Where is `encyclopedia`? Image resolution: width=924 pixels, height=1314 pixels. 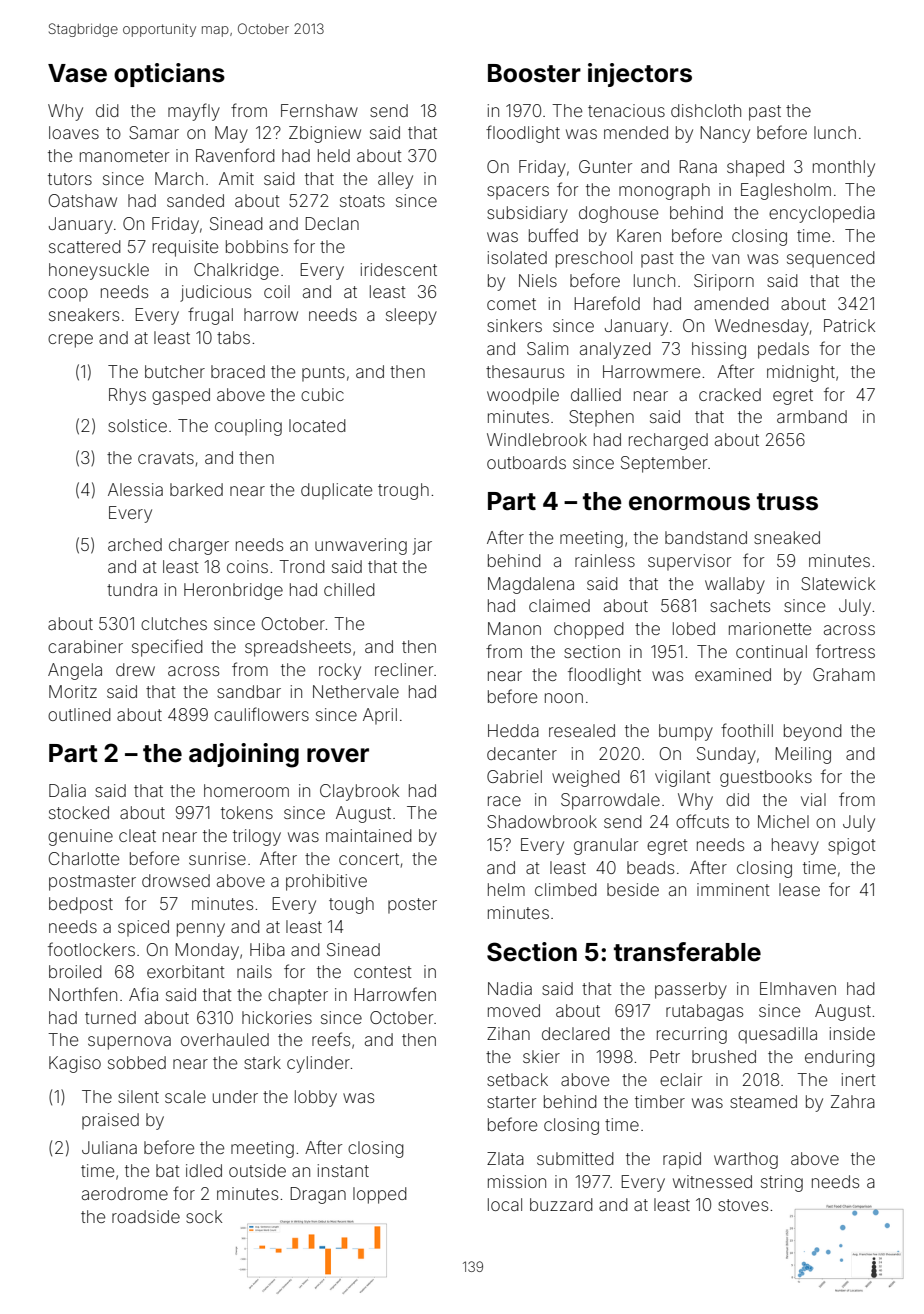
encyclopedia is located at coordinates (822, 214).
